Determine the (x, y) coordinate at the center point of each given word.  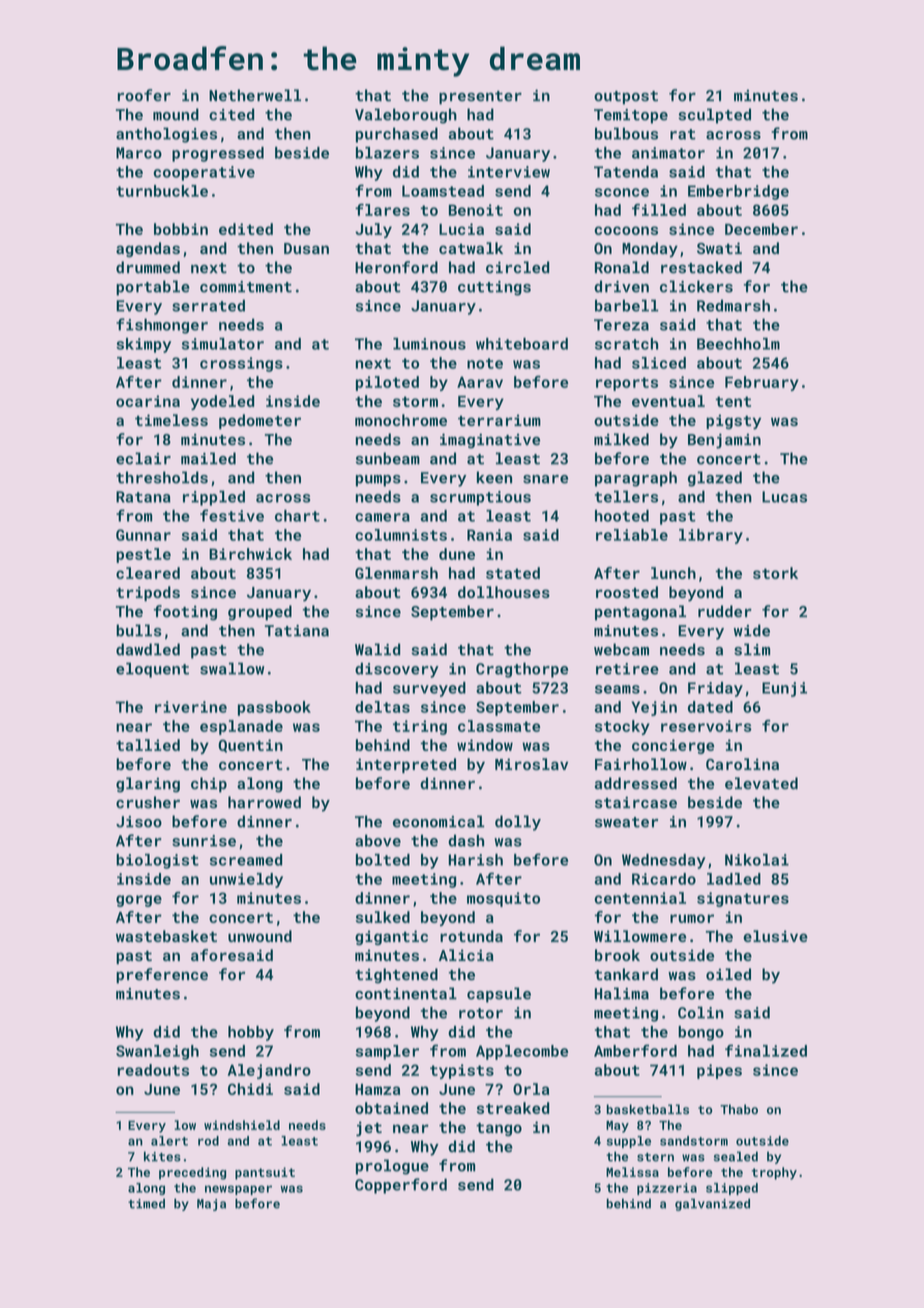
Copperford (401, 1186)
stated (513, 573)
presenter (480, 98)
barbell (626, 305)
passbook (274, 708)
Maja (211, 1205)
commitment (246, 287)
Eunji (784, 689)
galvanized (712, 1204)
